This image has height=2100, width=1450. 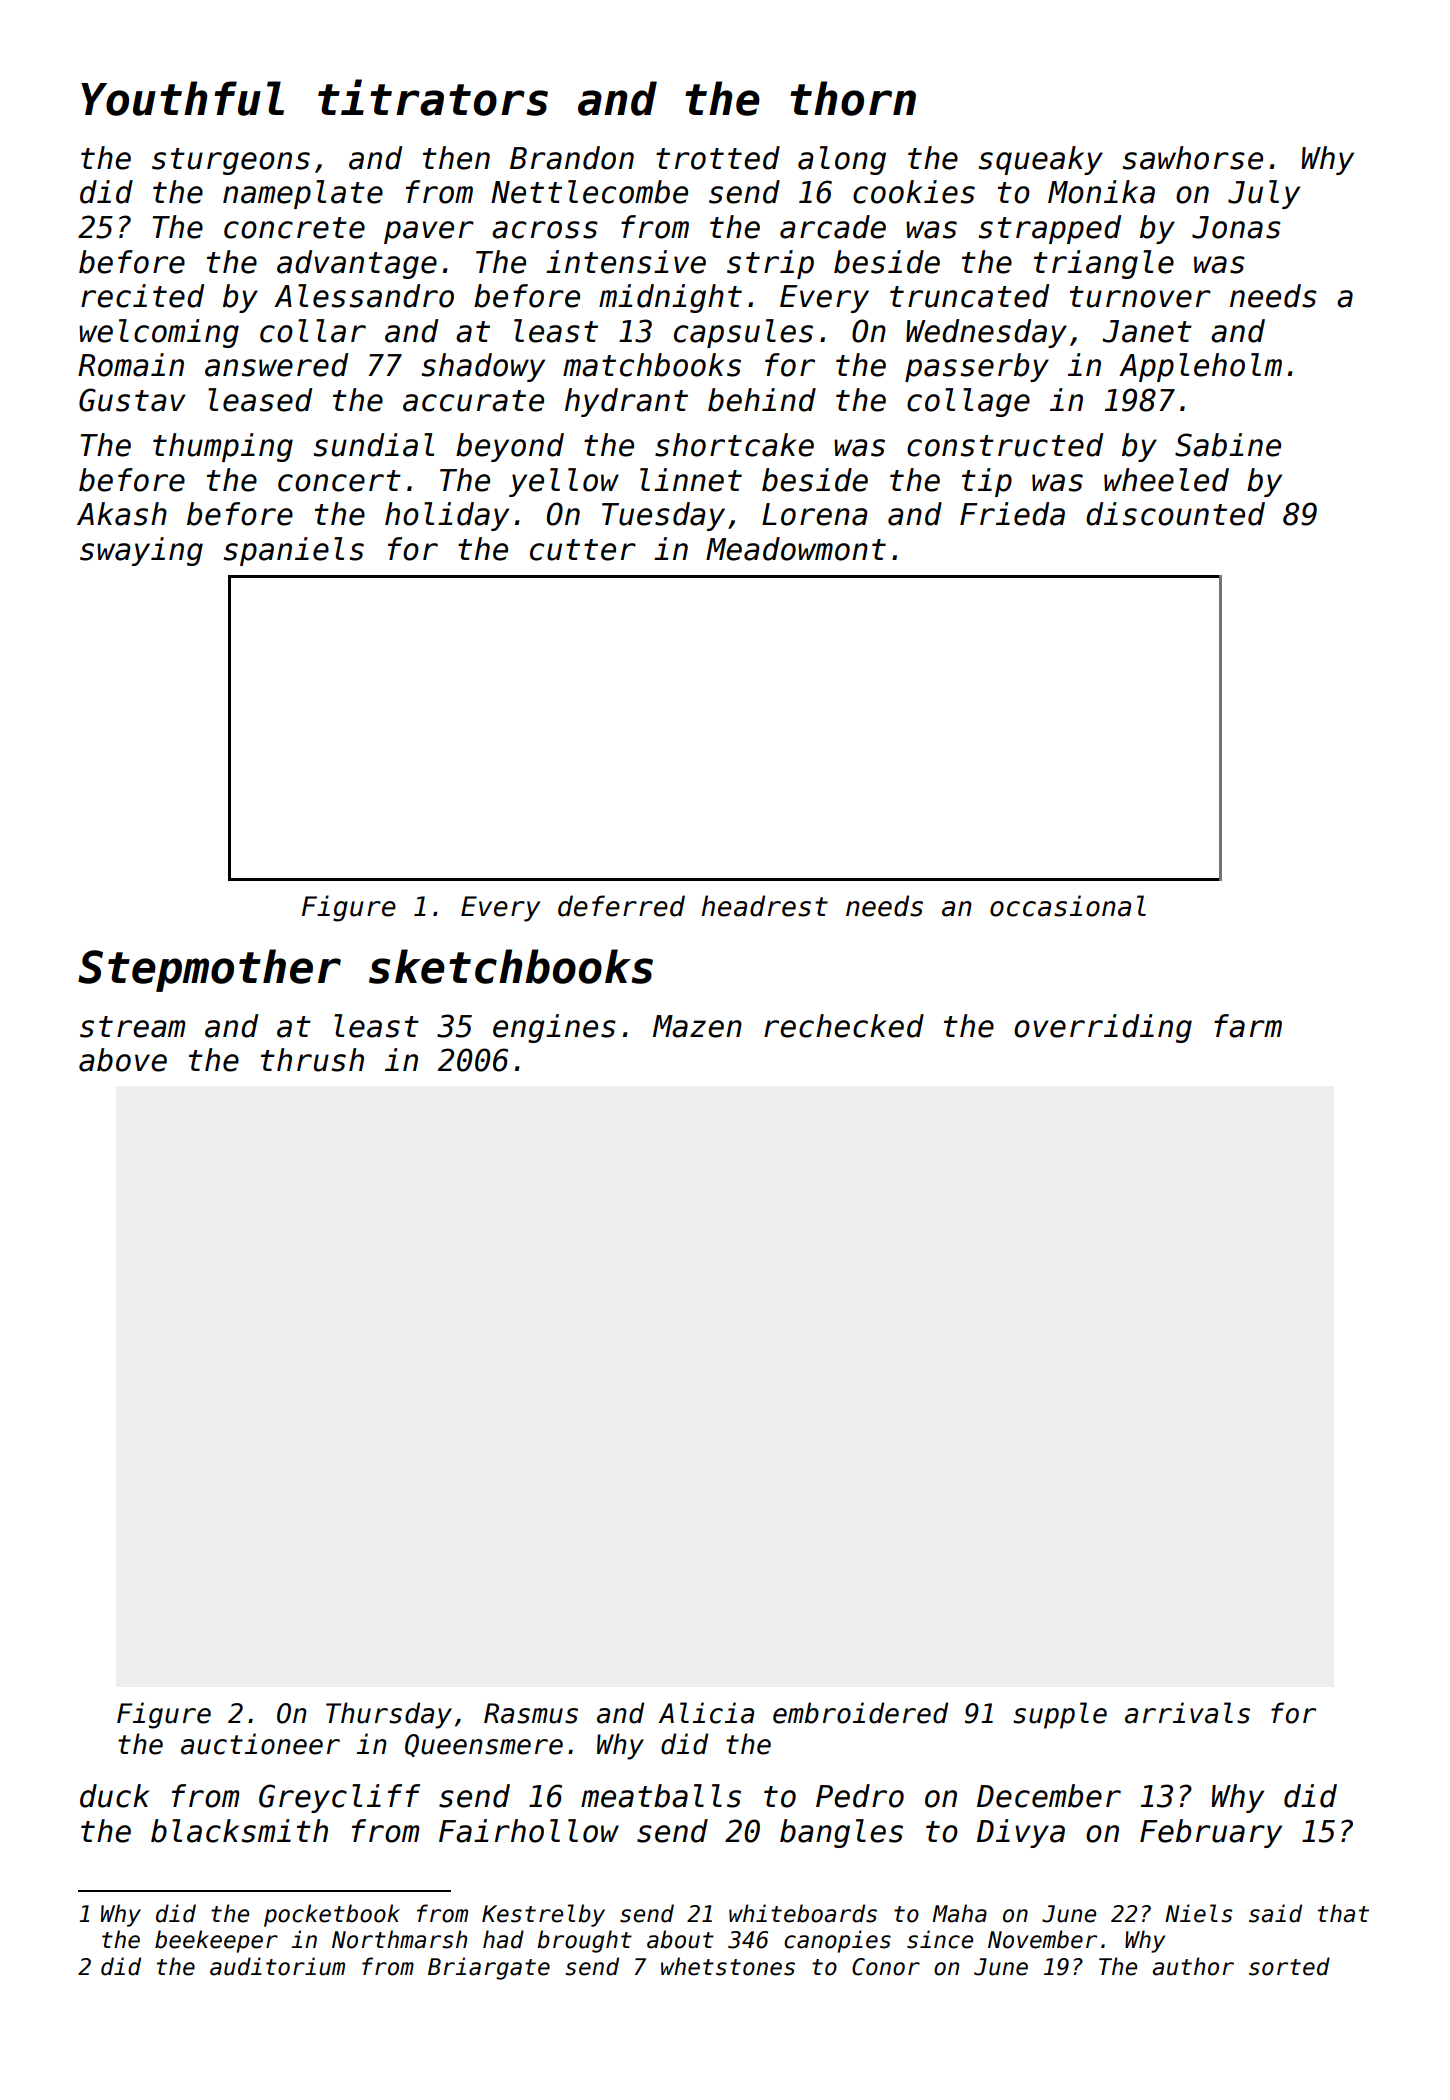 What do you see at coordinates (339, 481) in the image?
I see `concert` at bounding box center [339, 481].
